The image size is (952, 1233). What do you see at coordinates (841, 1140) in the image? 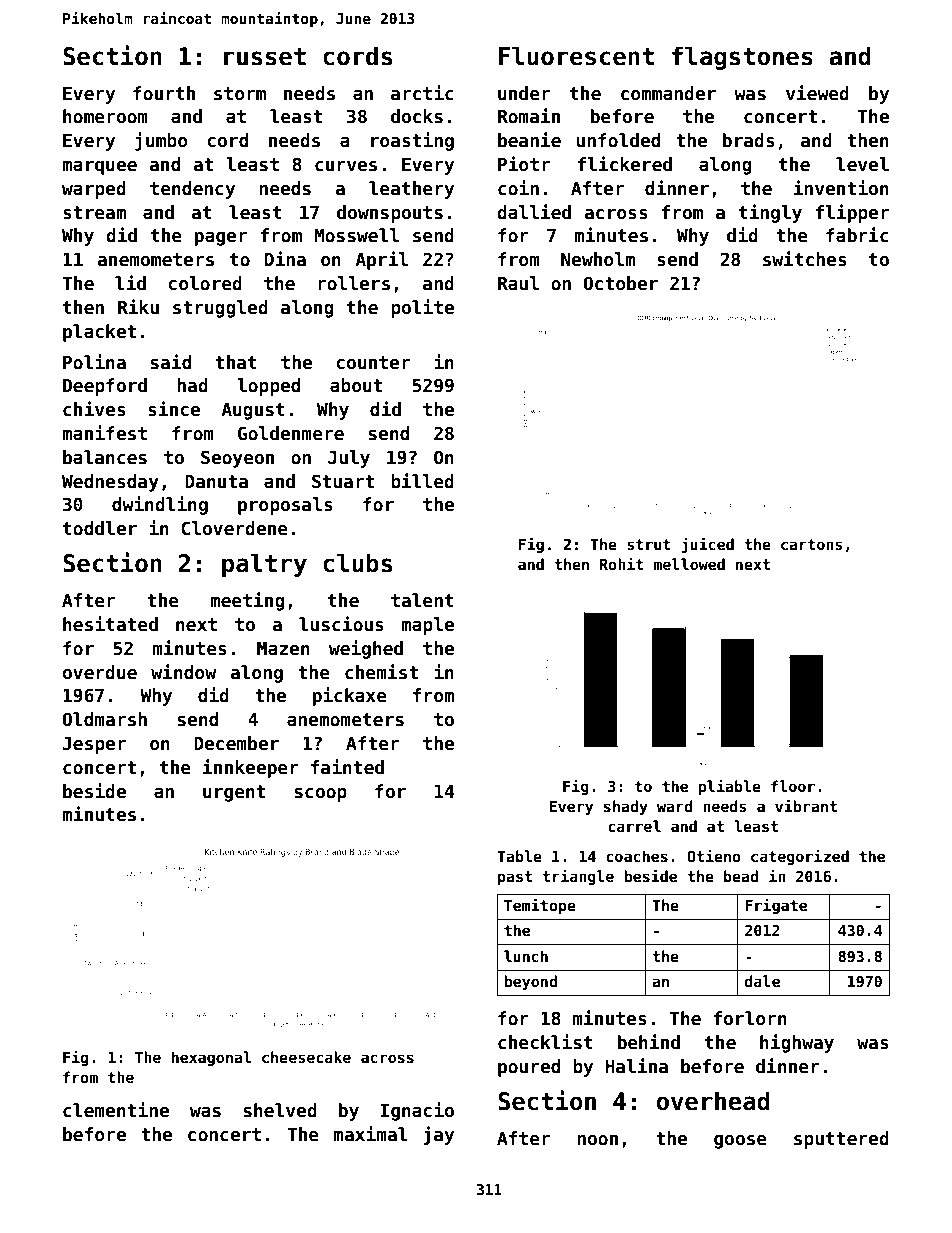
I see `sputtered` at bounding box center [841, 1140].
